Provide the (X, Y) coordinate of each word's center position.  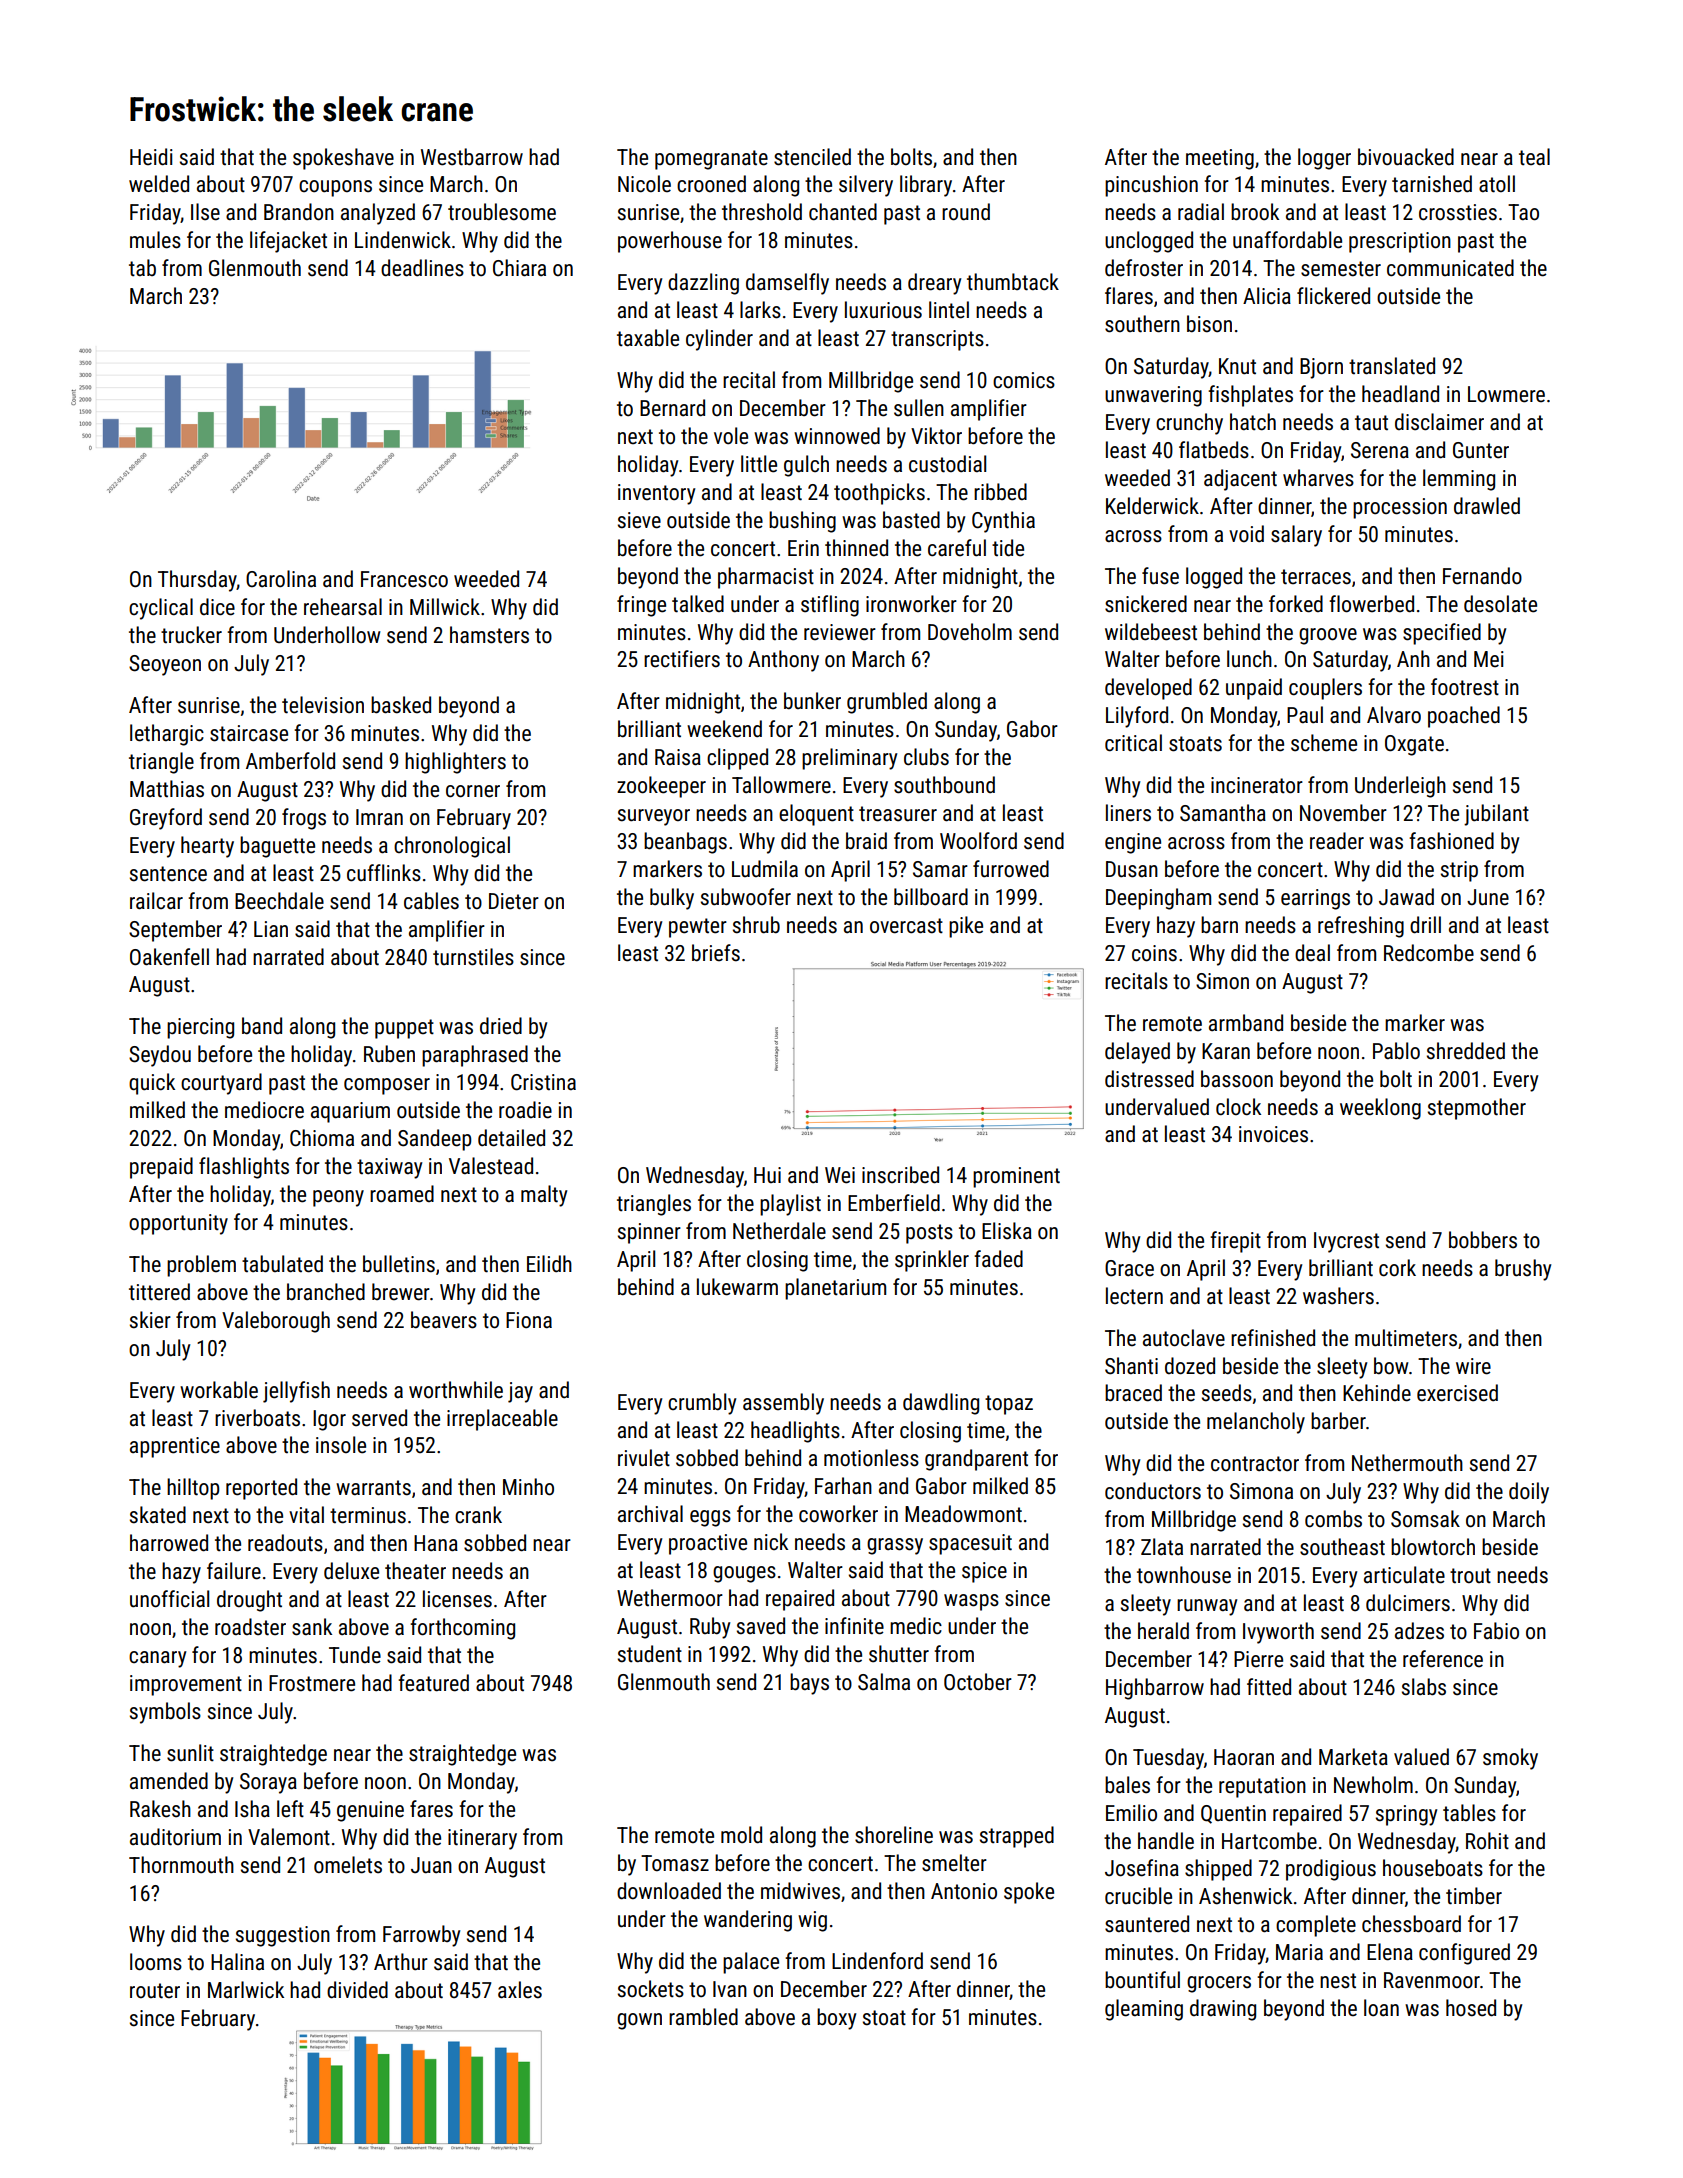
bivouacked (1406, 157)
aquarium (350, 1112)
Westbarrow (472, 157)
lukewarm (737, 1287)
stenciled (812, 157)
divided (357, 1990)
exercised (1457, 1393)
